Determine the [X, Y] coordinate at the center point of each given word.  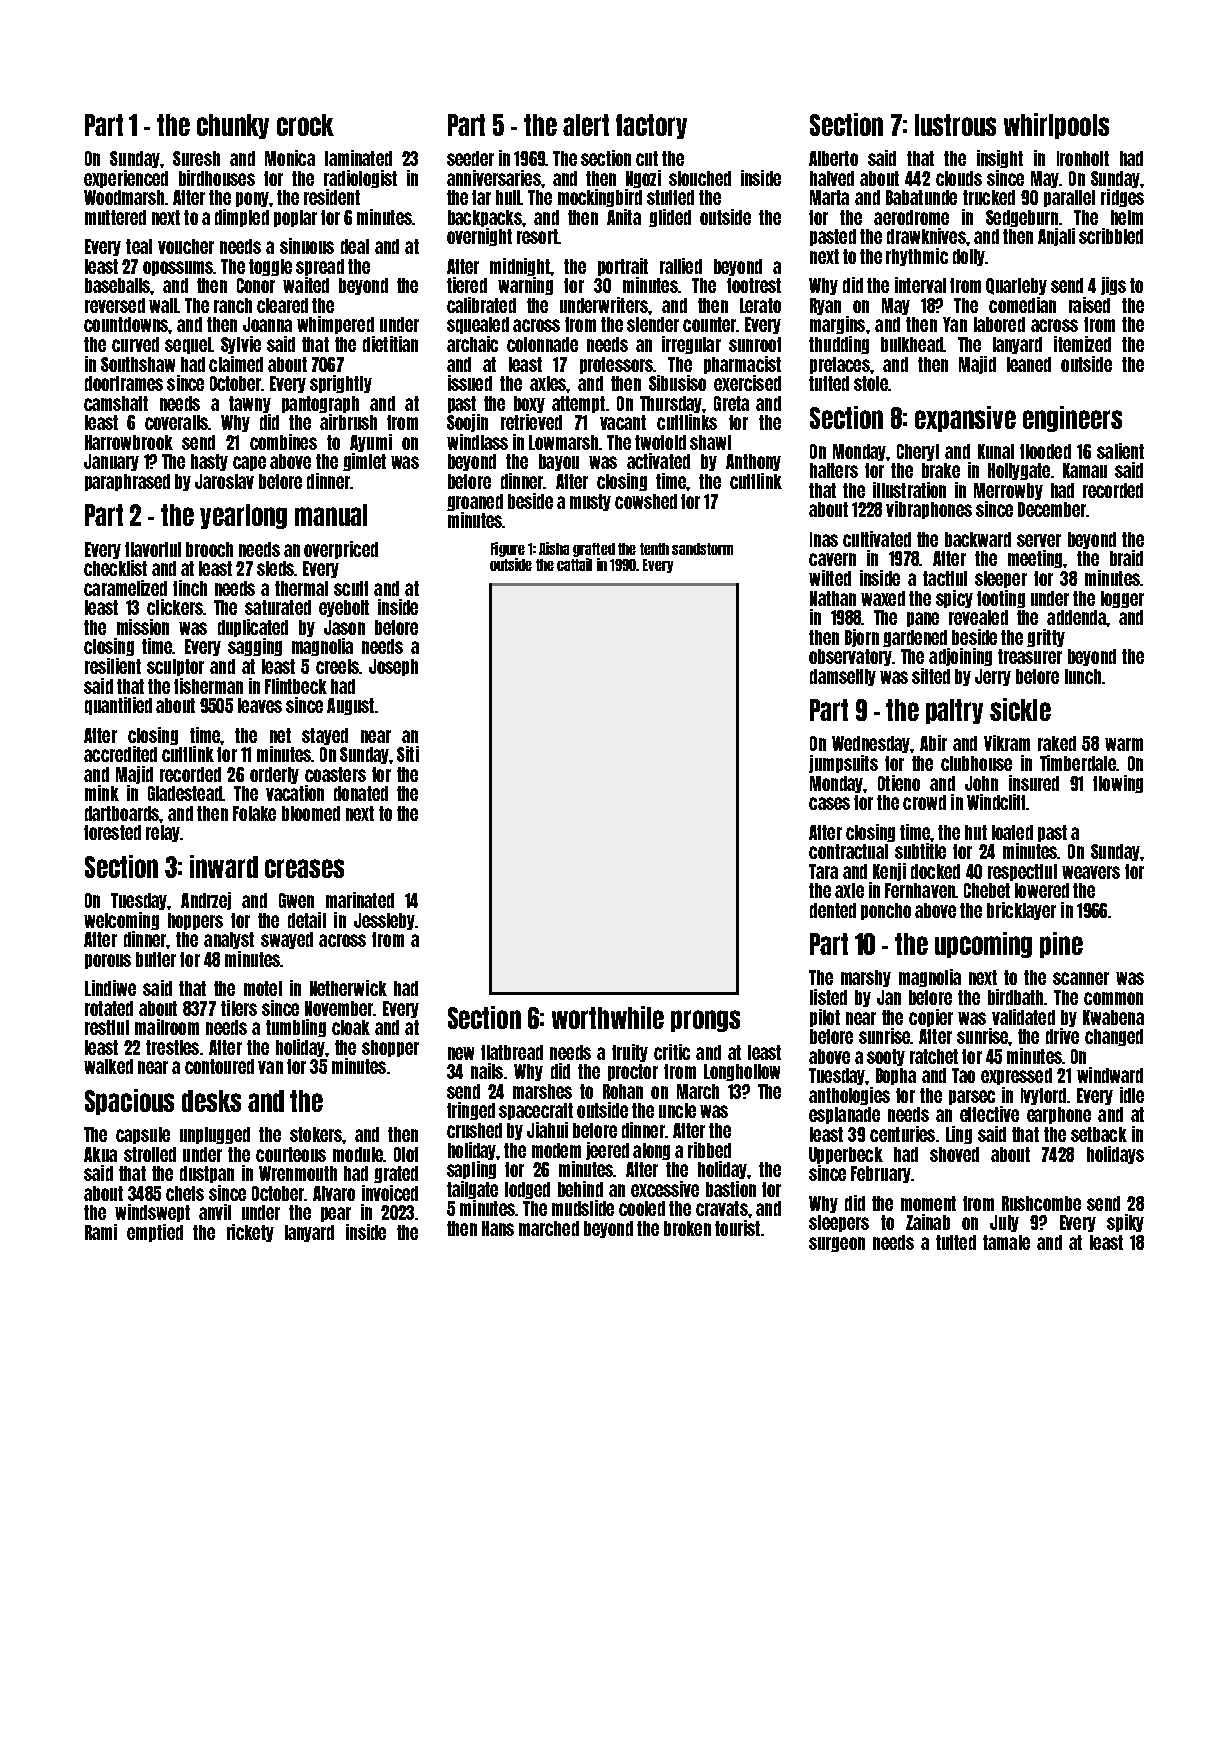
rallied [681, 266]
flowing [1118, 784]
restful [107, 1027]
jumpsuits [843, 764]
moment [928, 1203]
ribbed [709, 1150]
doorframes [124, 383]
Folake [254, 813]
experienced [126, 179]
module [358, 1154]
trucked [989, 197]
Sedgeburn [1022, 218]
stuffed [670, 197]
